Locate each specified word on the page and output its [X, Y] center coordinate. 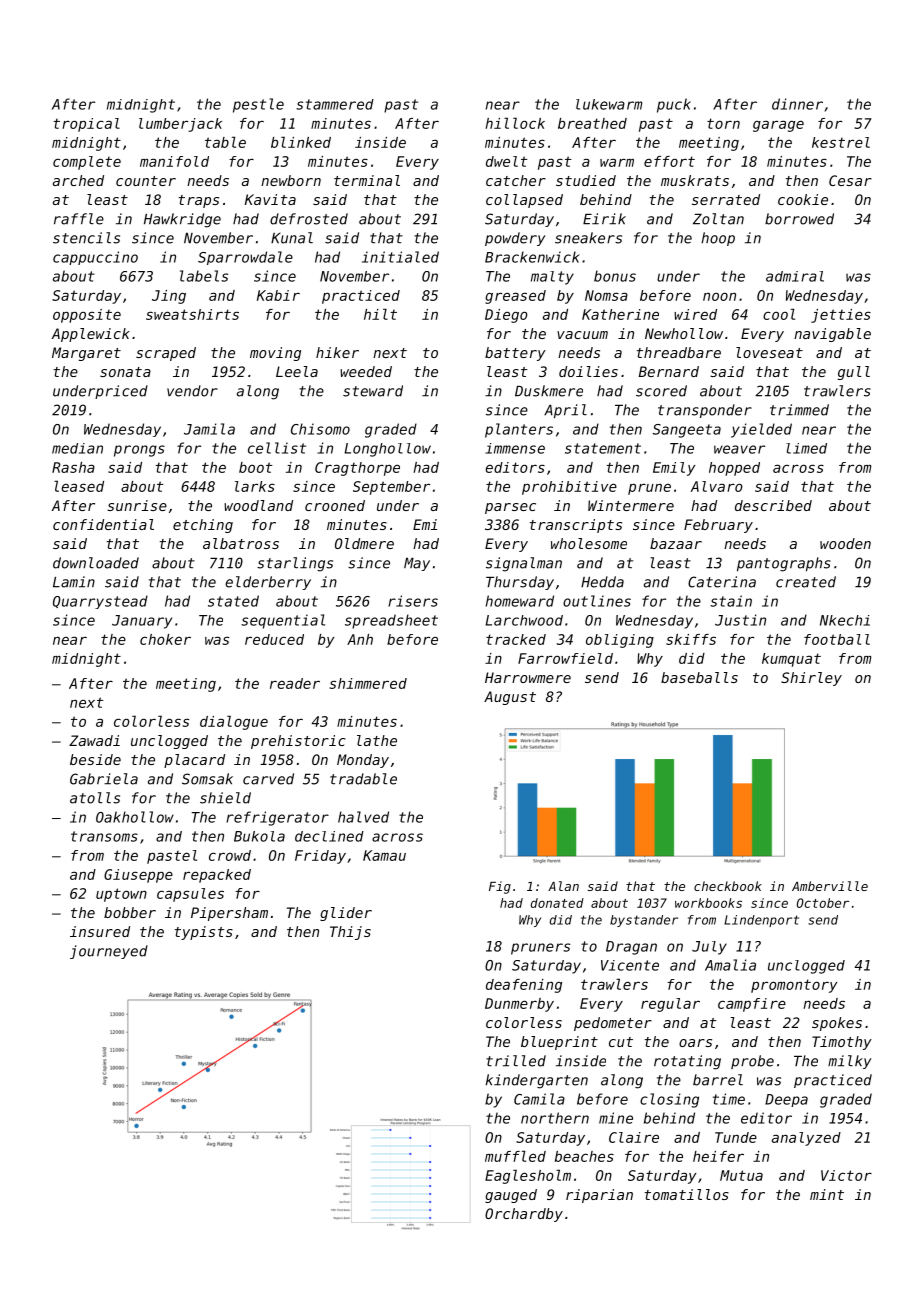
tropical [86, 125]
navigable [832, 335]
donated [557, 903]
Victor [846, 1175]
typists [204, 933]
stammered [335, 104]
